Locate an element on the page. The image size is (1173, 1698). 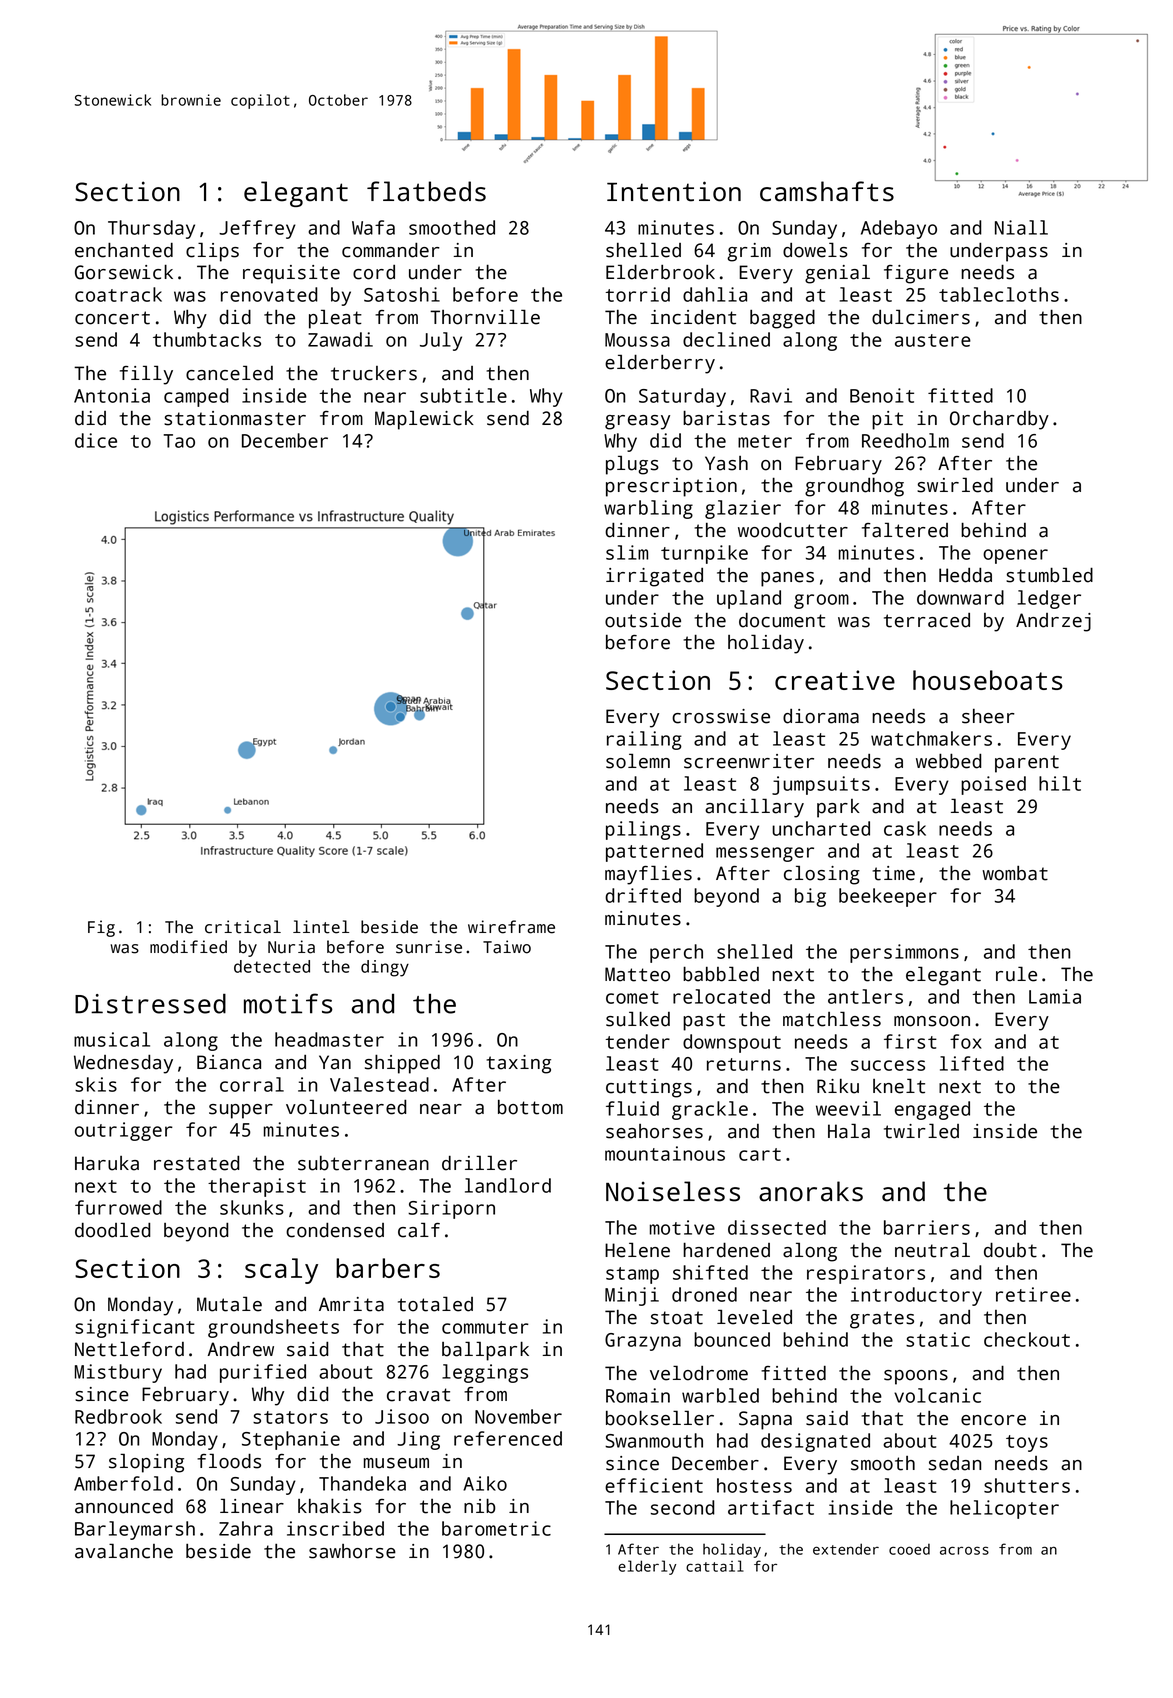
wireframe is located at coordinates (511, 927).
